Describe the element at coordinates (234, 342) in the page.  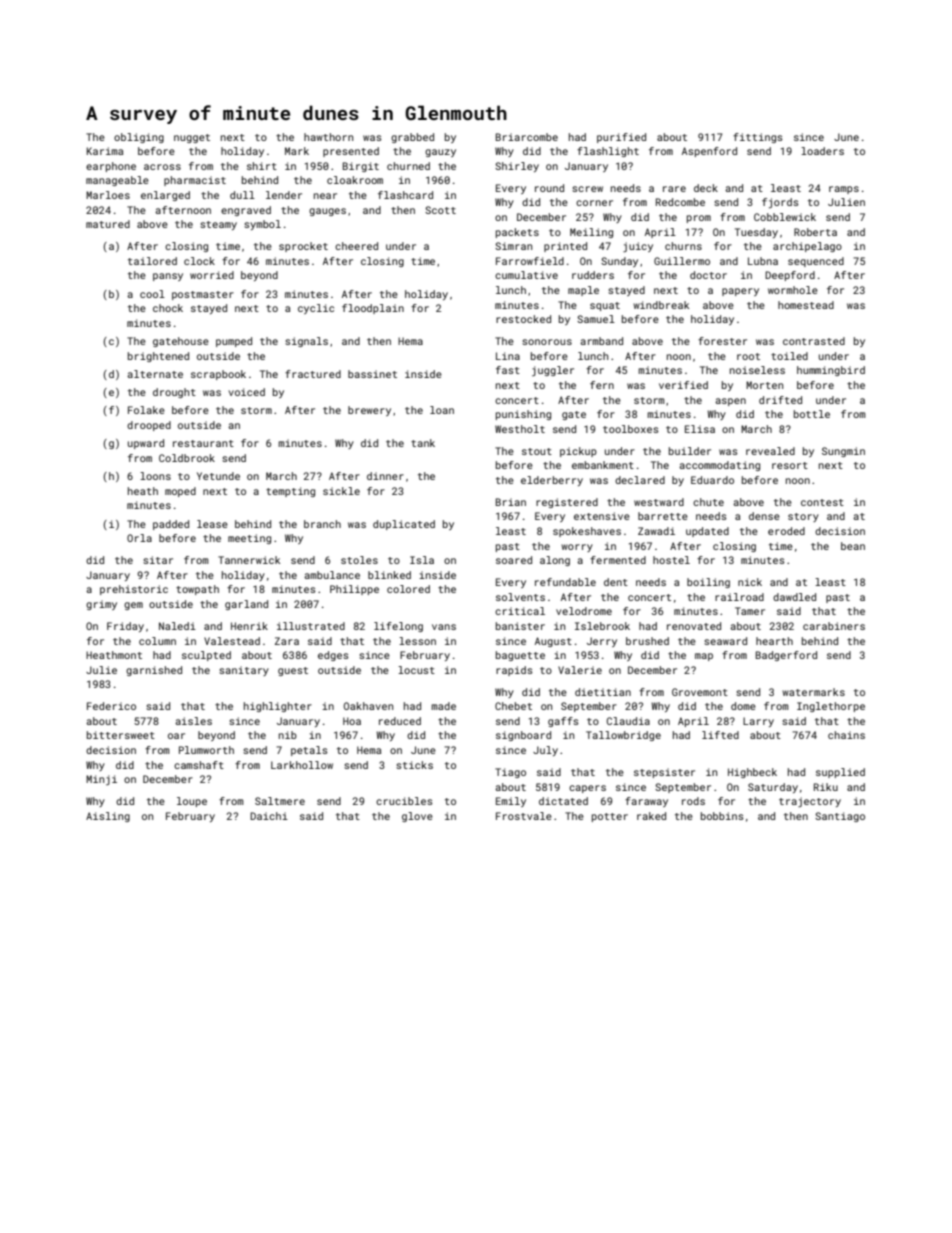
I see `pumped` at that location.
